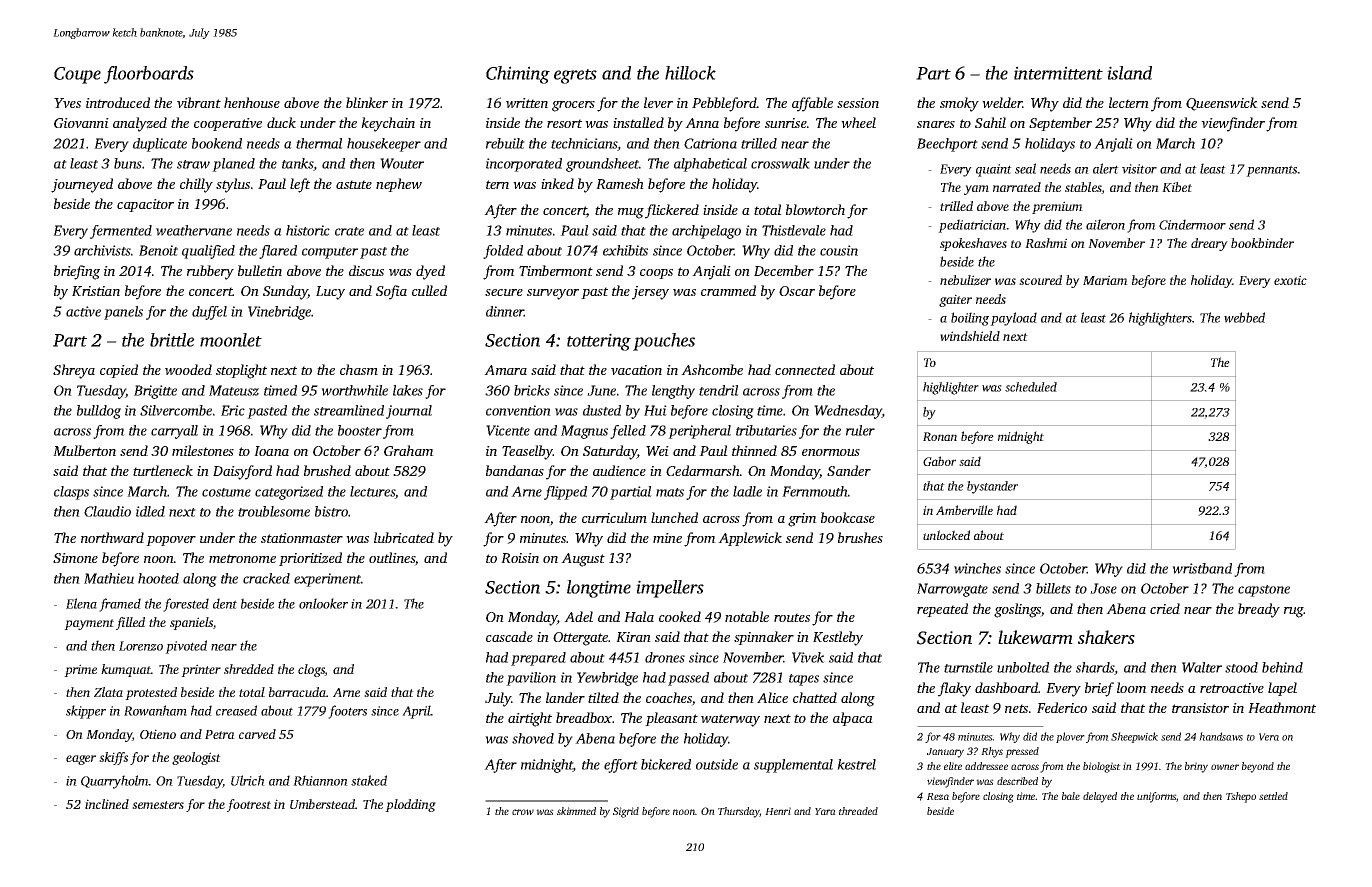  What do you see at coordinates (242, 558) in the document?
I see `metronome` at bounding box center [242, 558].
